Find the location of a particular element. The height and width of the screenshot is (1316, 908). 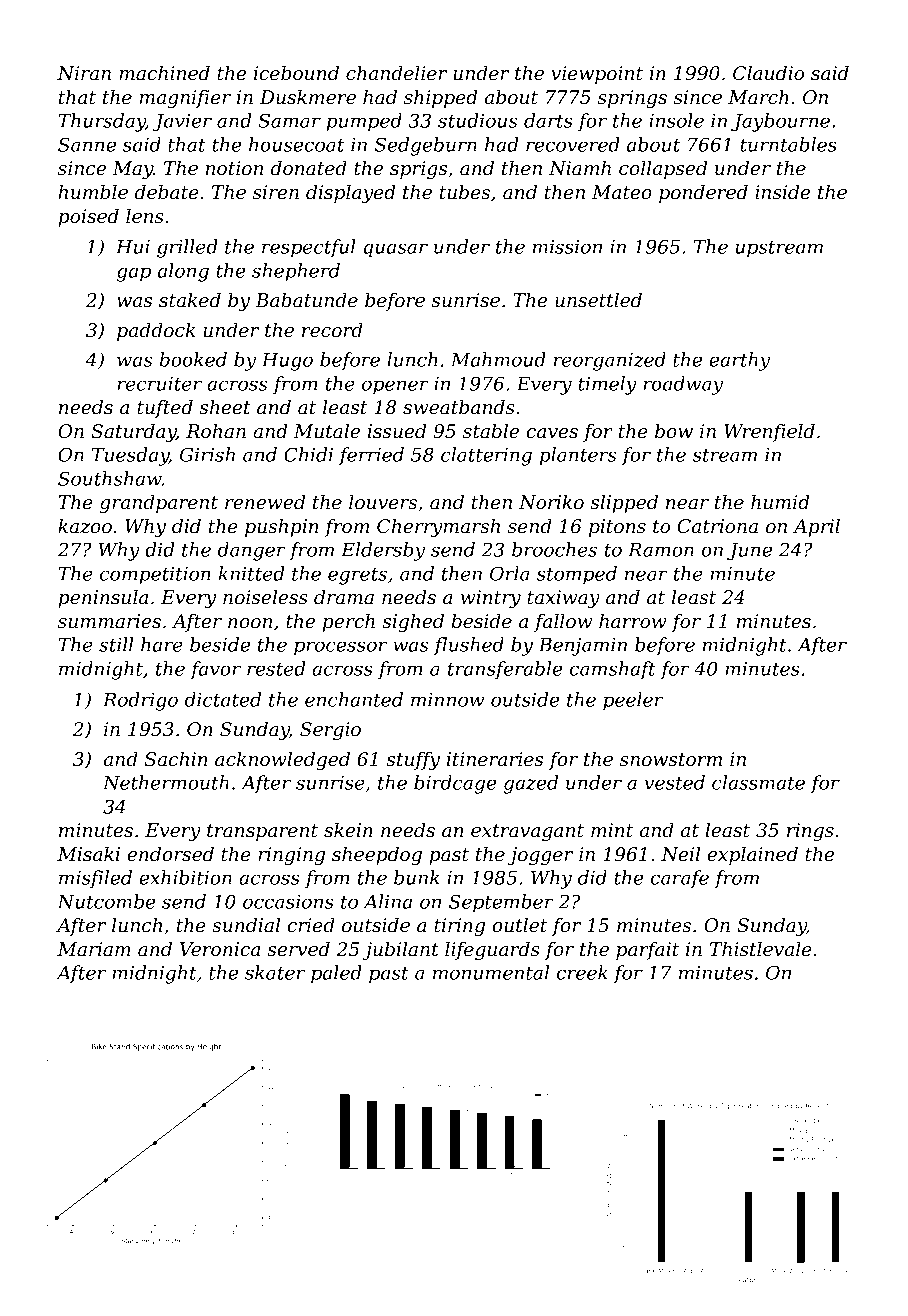

caves is located at coordinates (552, 433).
